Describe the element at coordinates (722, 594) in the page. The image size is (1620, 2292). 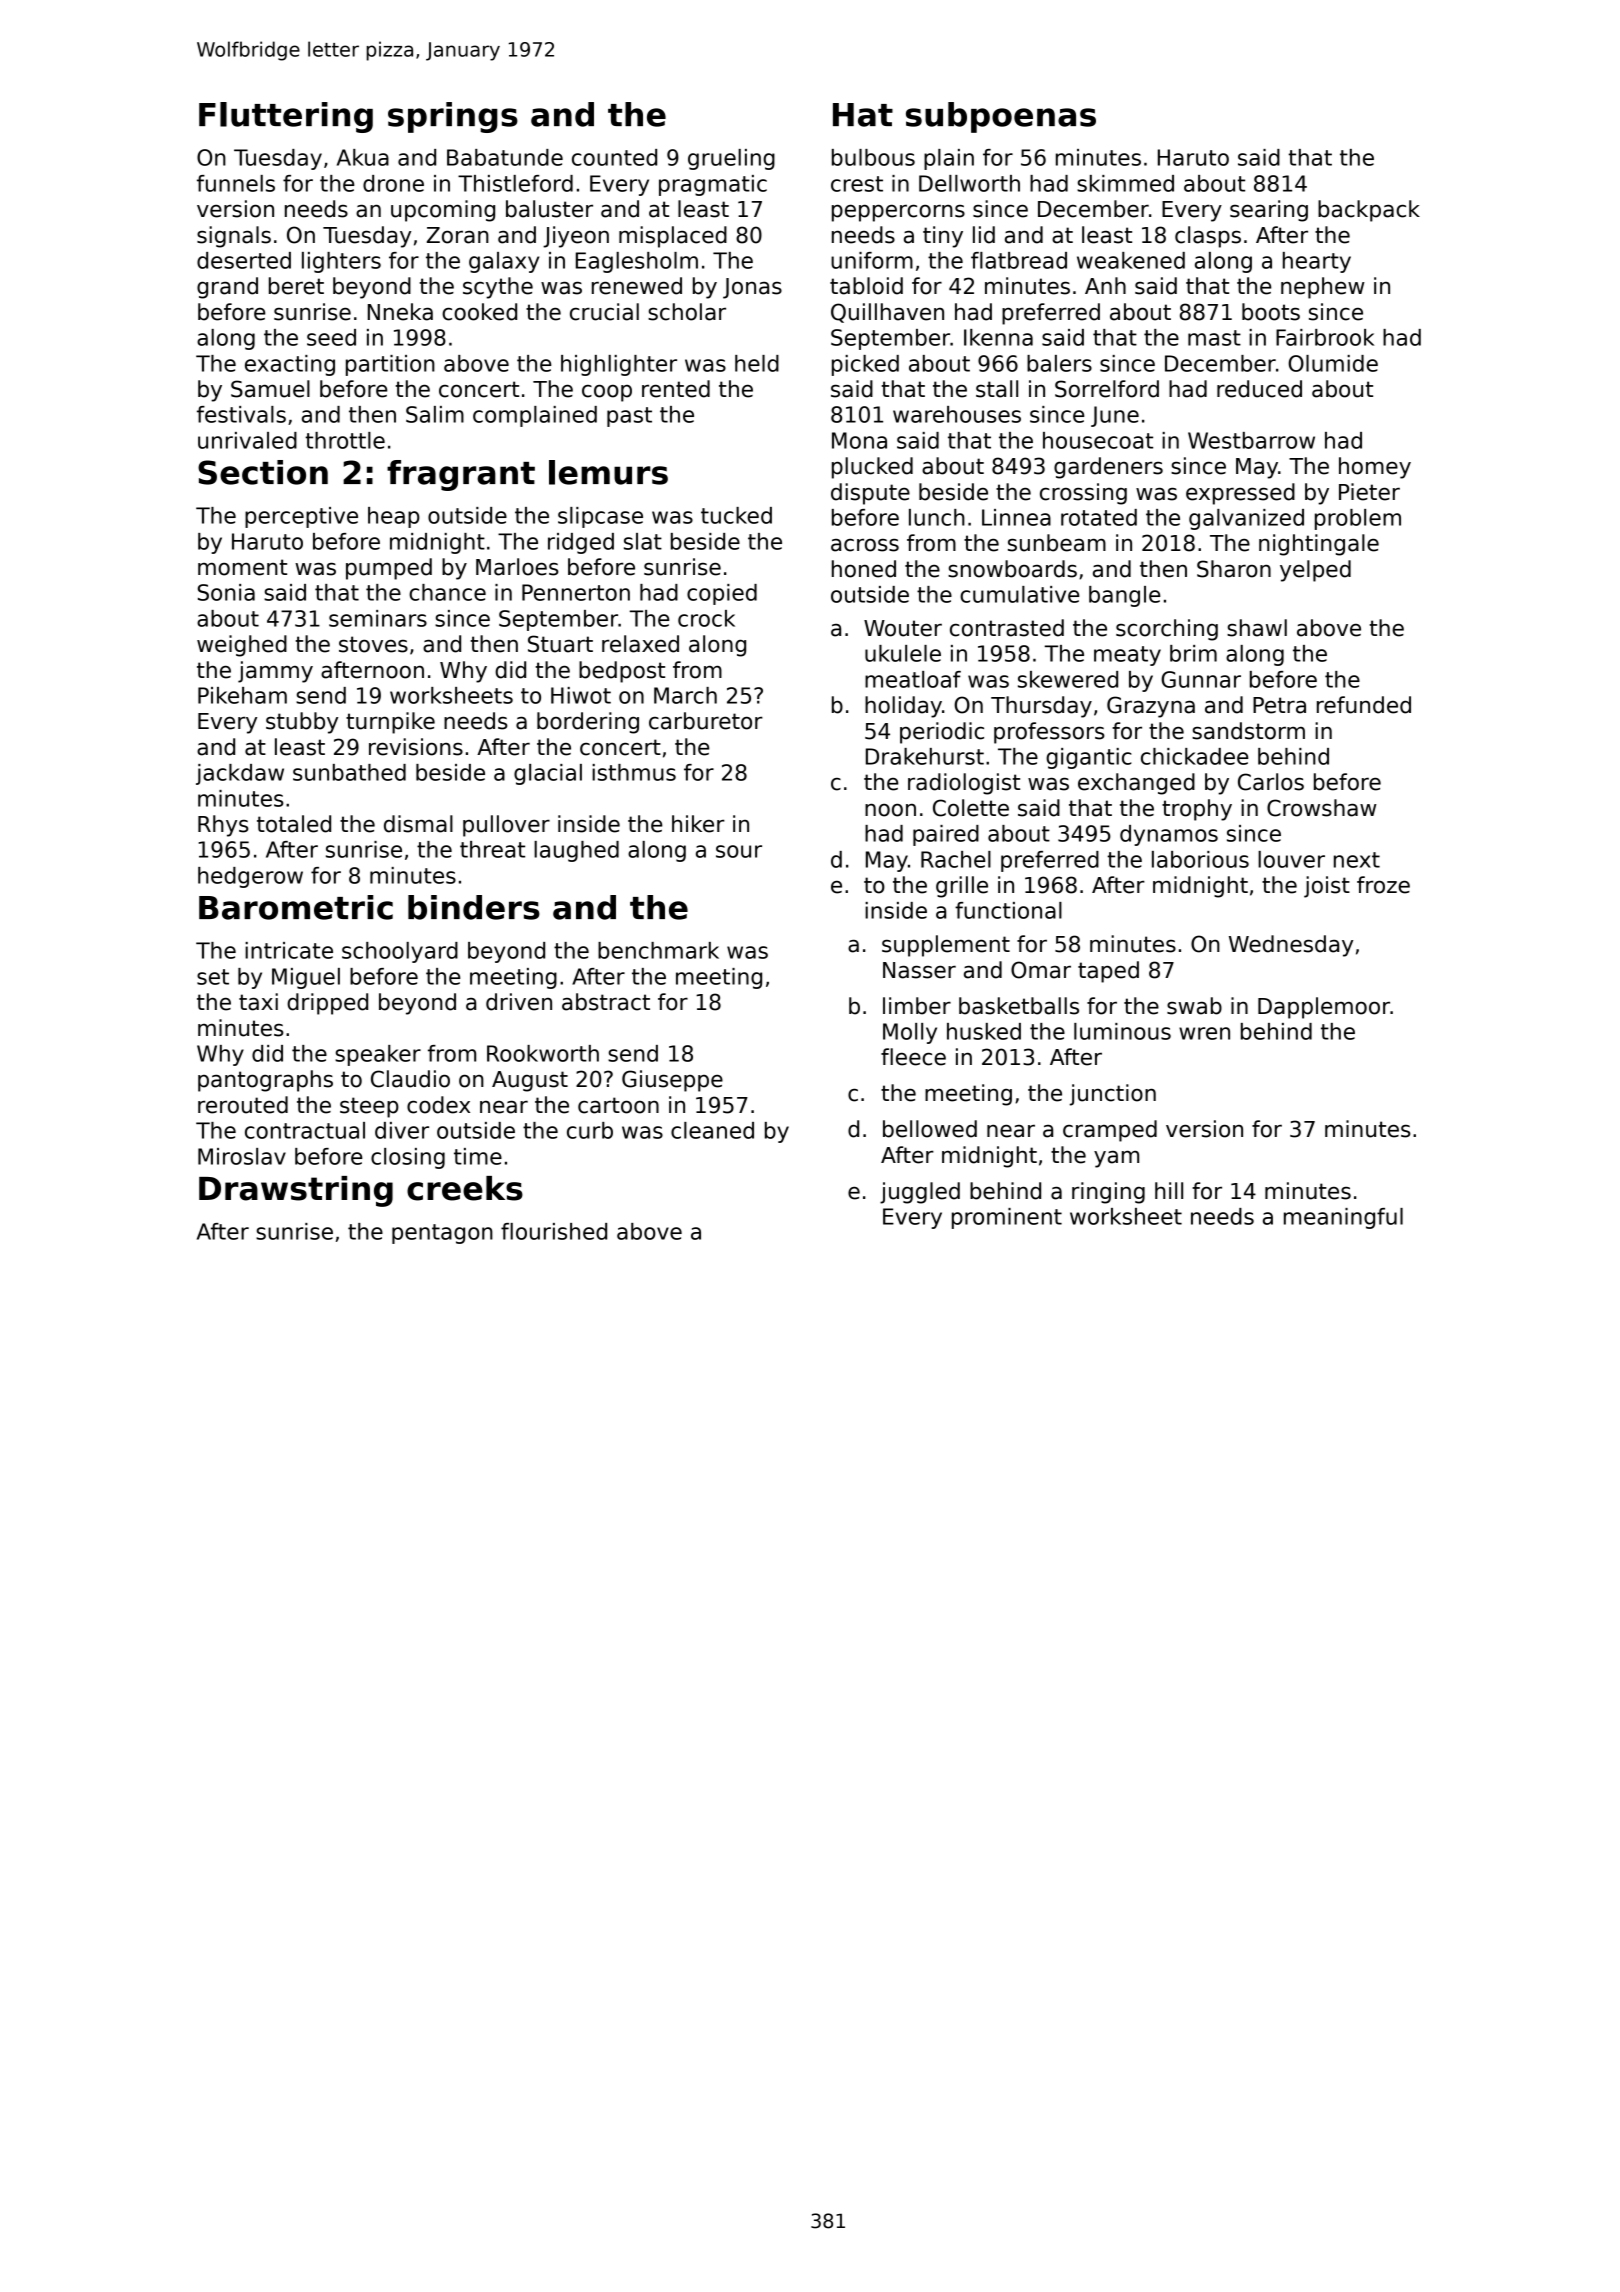
I see `copied` at that location.
